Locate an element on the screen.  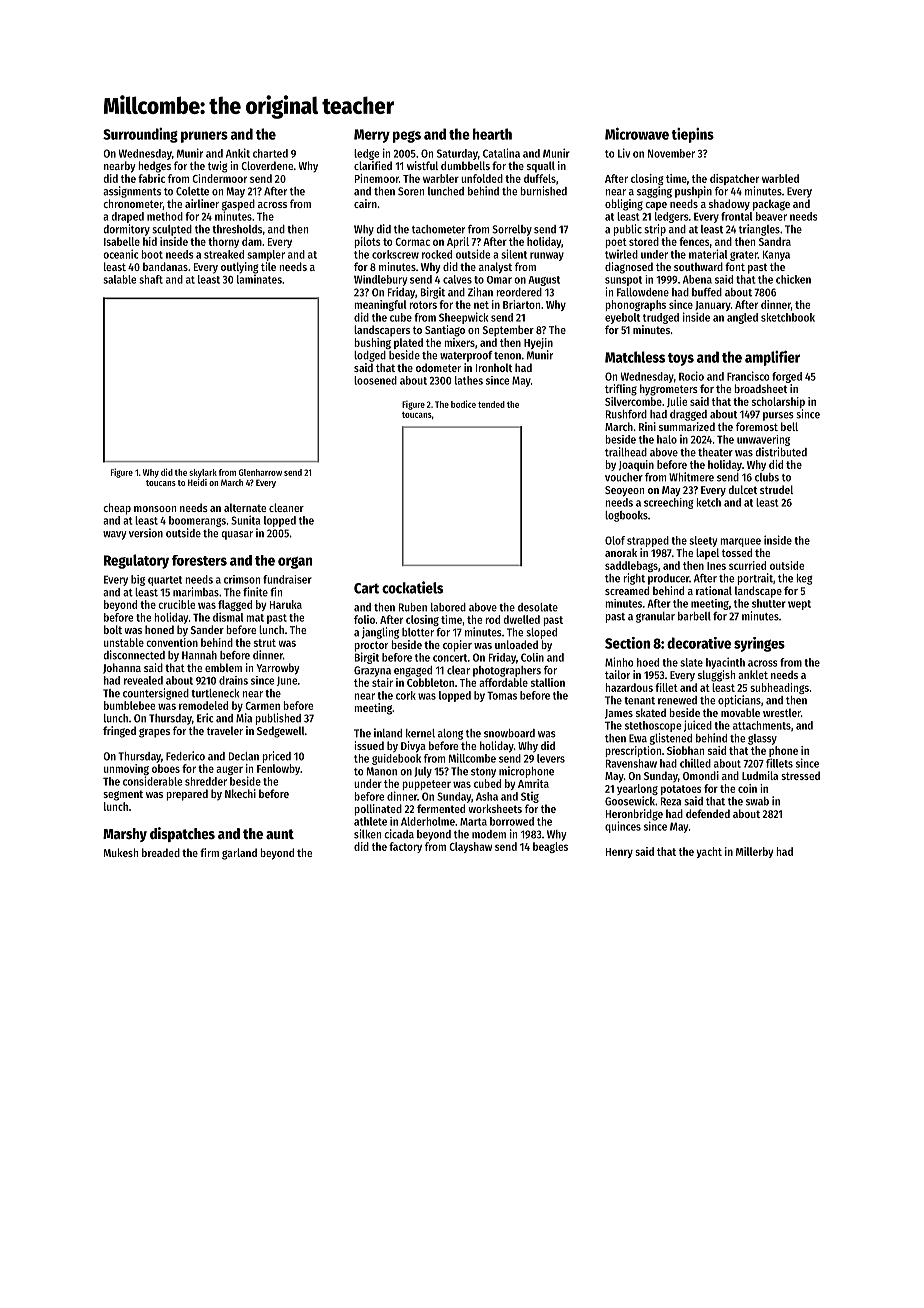
sampler is located at coordinates (266, 255).
